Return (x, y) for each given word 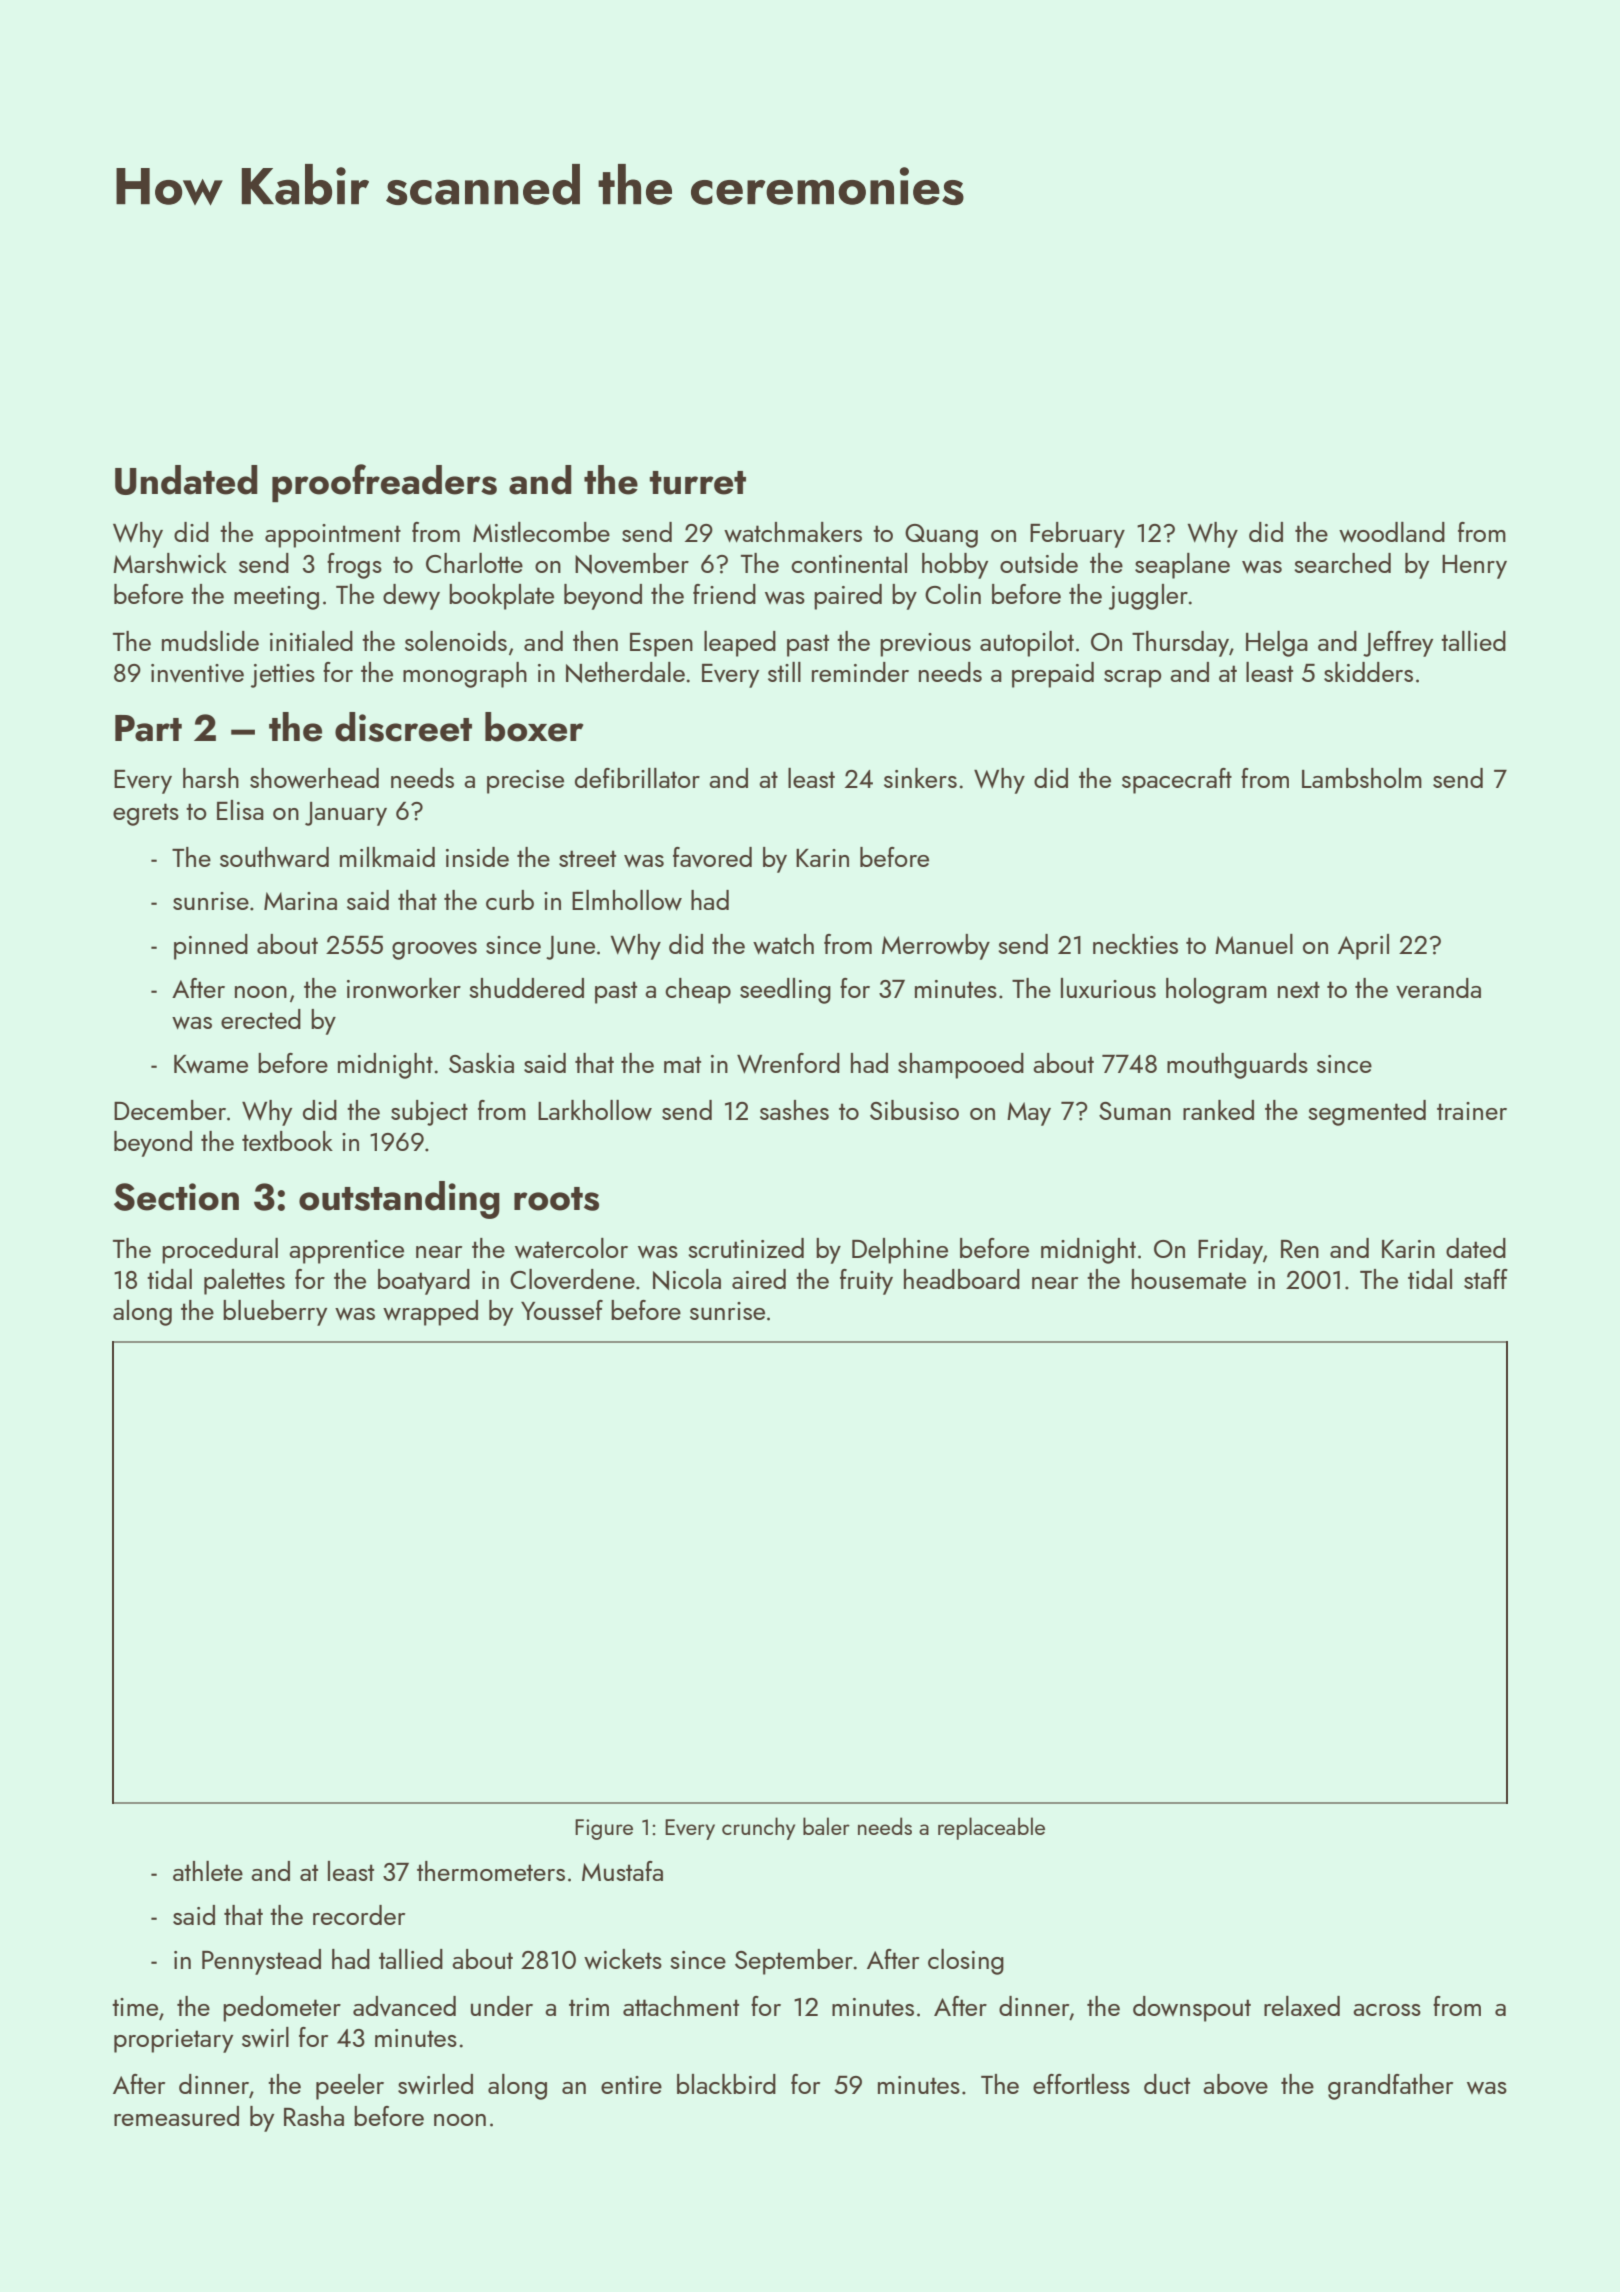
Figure (604, 1829)
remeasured (176, 2116)
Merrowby (936, 947)
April (1363, 947)
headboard (962, 1279)
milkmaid (387, 857)
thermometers (491, 1871)
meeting (276, 598)
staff (1486, 1279)
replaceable (991, 1828)
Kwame (211, 1064)
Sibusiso (914, 1110)
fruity (866, 1282)
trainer (1472, 1111)
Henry (1474, 567)
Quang (941, 536)
